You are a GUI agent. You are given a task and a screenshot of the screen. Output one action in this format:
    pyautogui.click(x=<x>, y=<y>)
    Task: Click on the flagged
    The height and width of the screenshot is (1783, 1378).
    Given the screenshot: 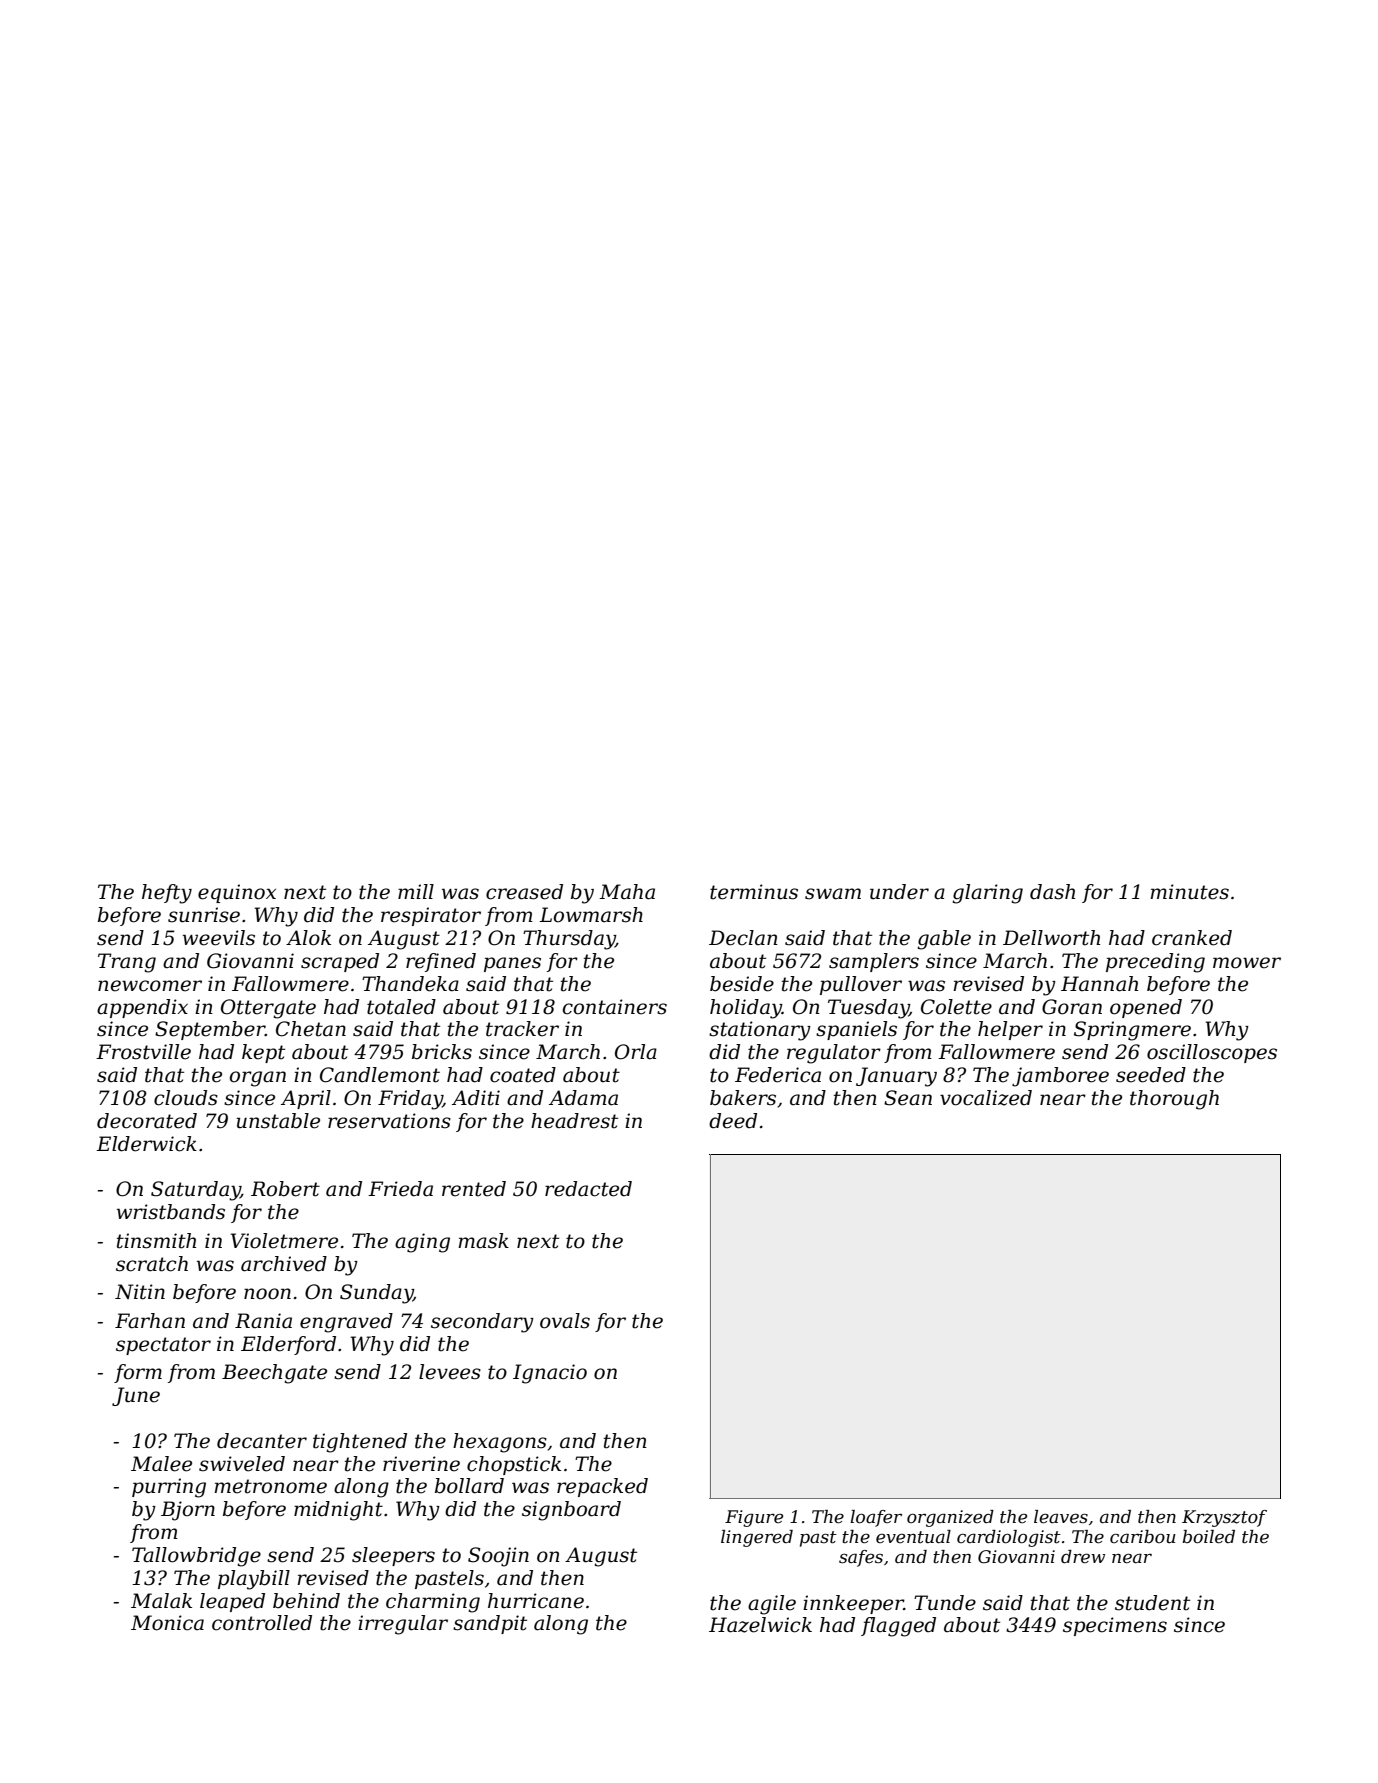 What is the action you would take?
    pyautogui.click(x=898, y=1627)
